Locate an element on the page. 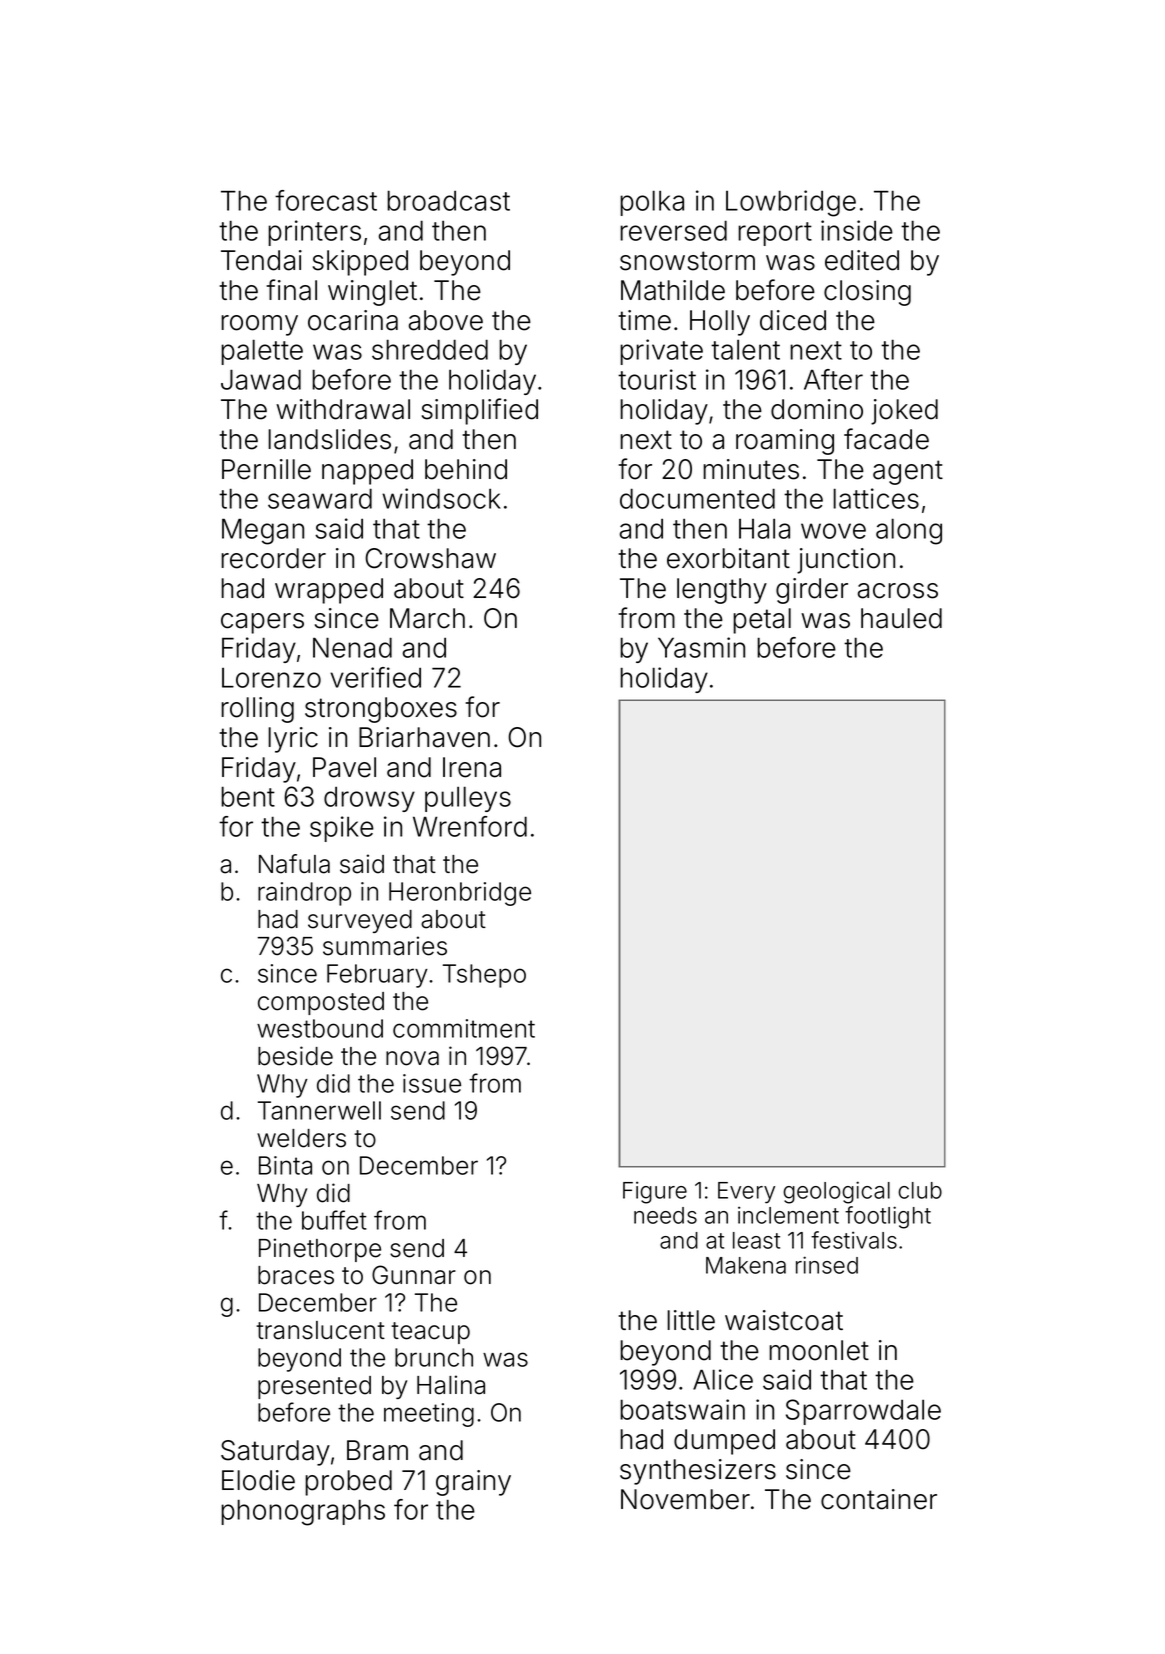  Yasmin is located at coordinates (701, 647).
